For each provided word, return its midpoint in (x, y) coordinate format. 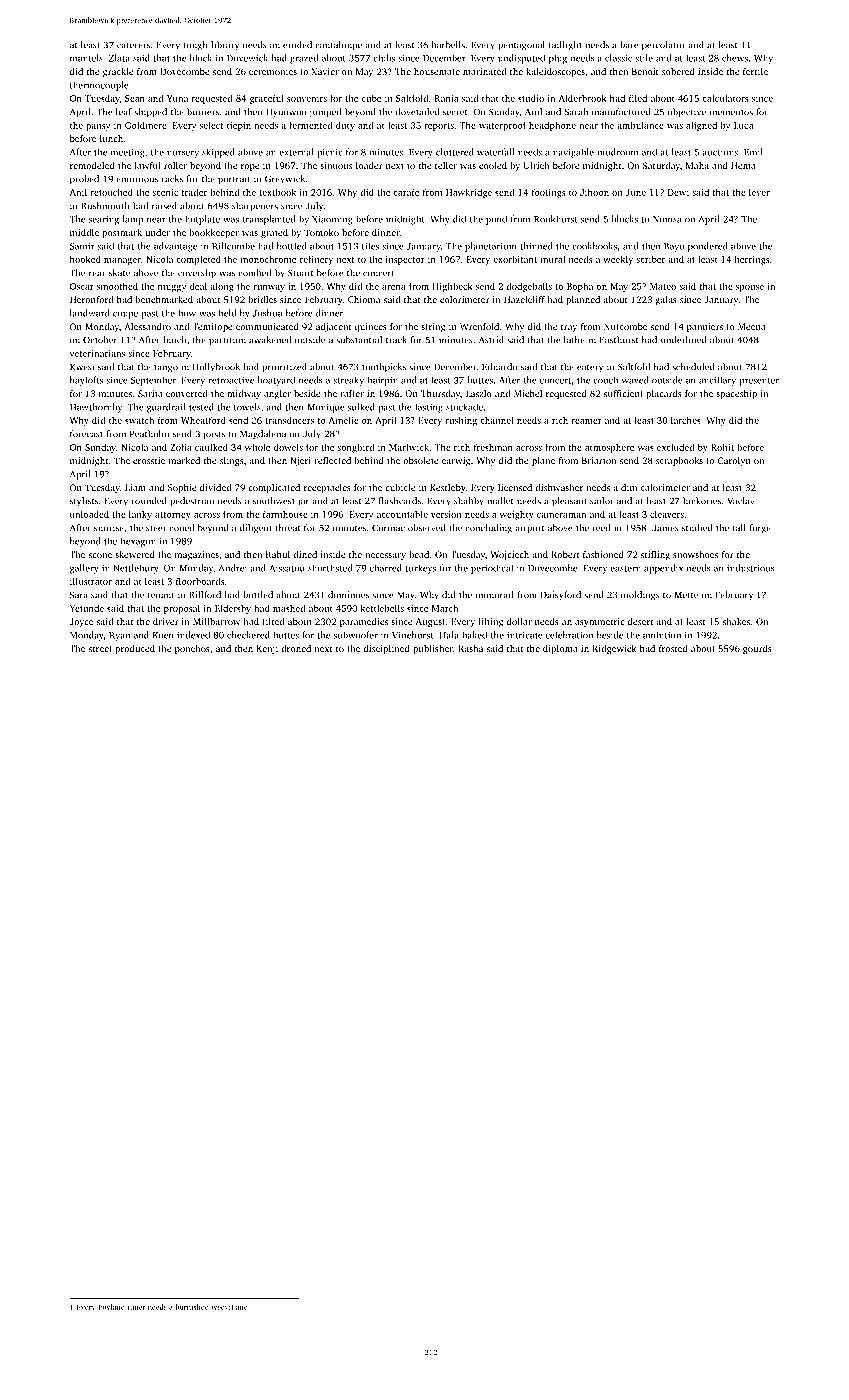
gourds (757, 649)
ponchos (192, 649)
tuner (137, 1307)
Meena (752, 326)
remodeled (92, 165)
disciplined (387, 649)
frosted (673, 648)
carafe (406, 192)
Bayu (674, 247)
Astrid (491, 340)
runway (269, 288)
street (100, 649)
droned (296, 648)
